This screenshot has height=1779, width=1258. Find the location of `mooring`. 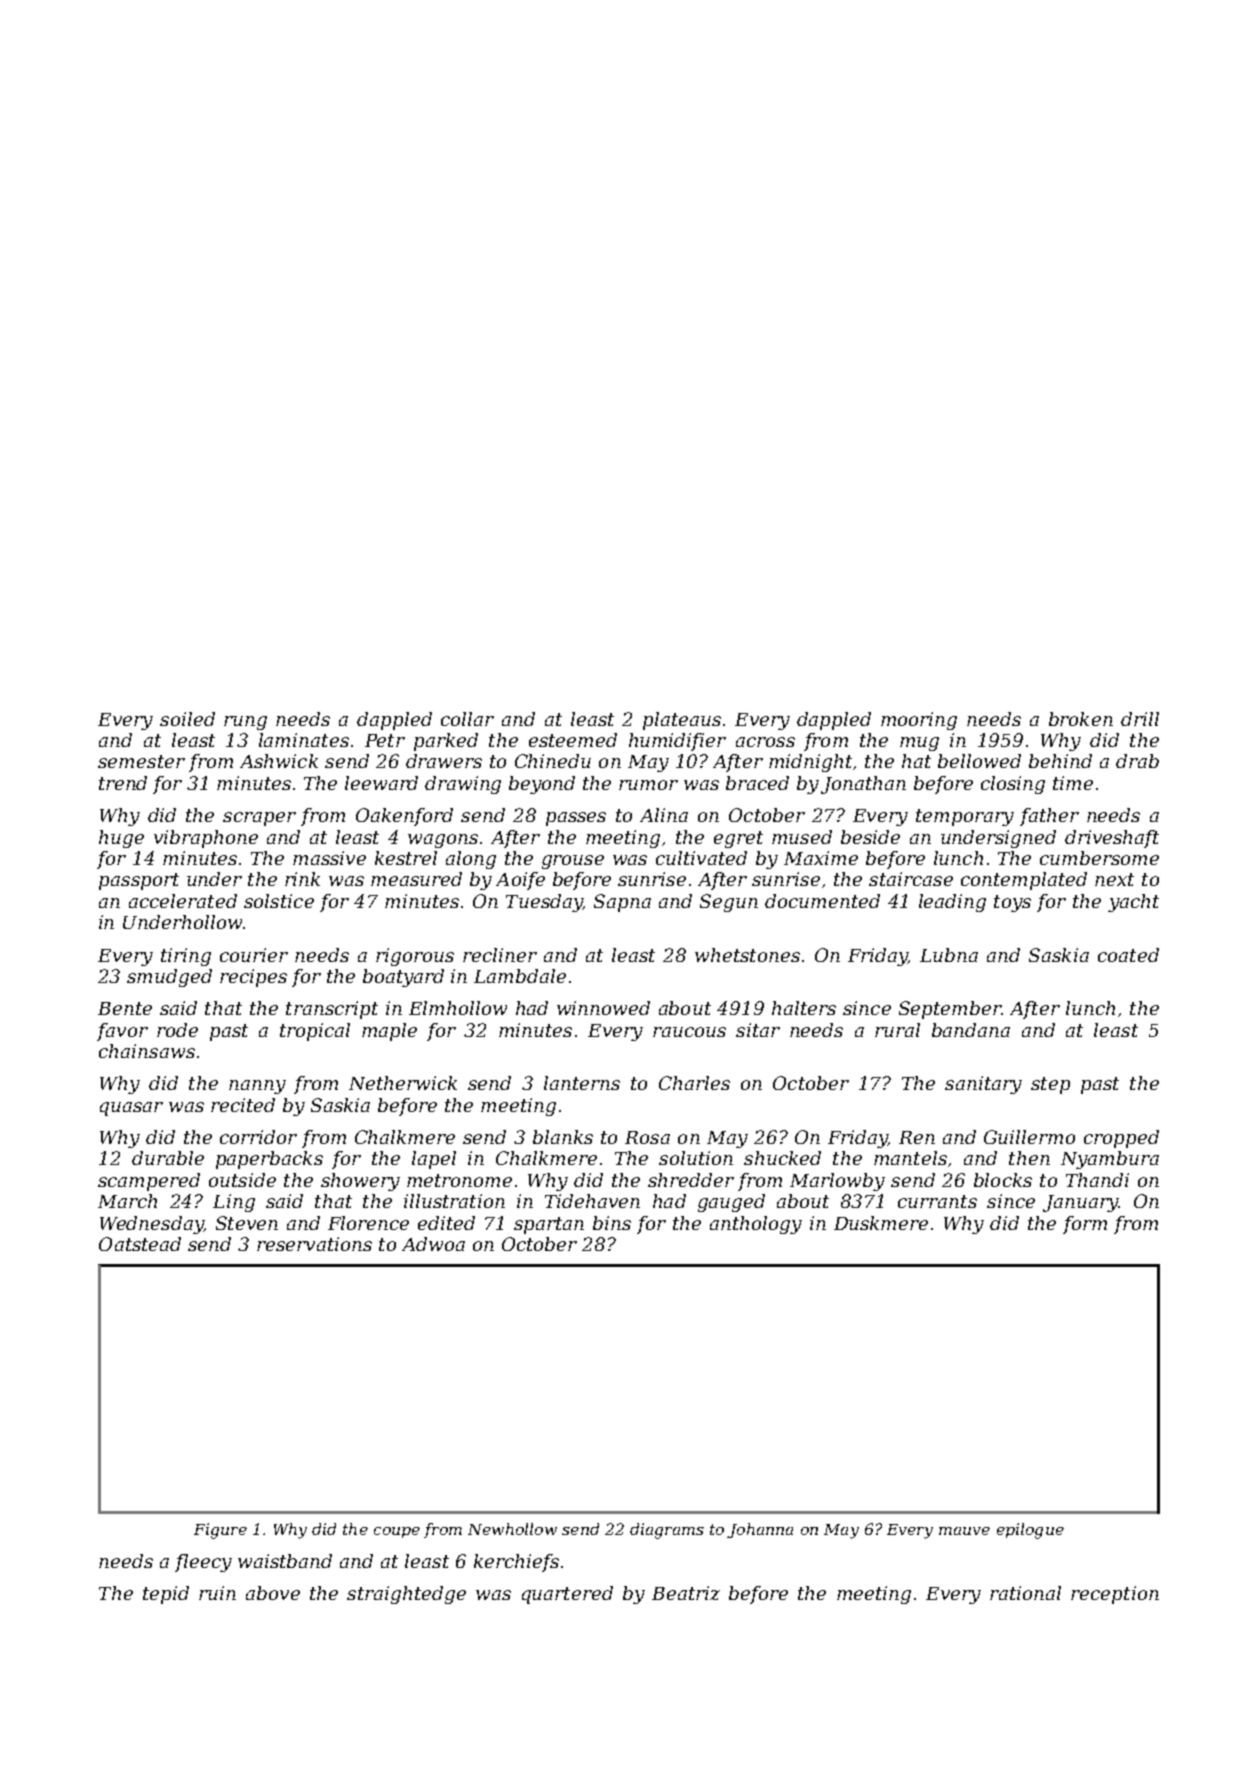

mooring is located at coordinates (919, 721).
